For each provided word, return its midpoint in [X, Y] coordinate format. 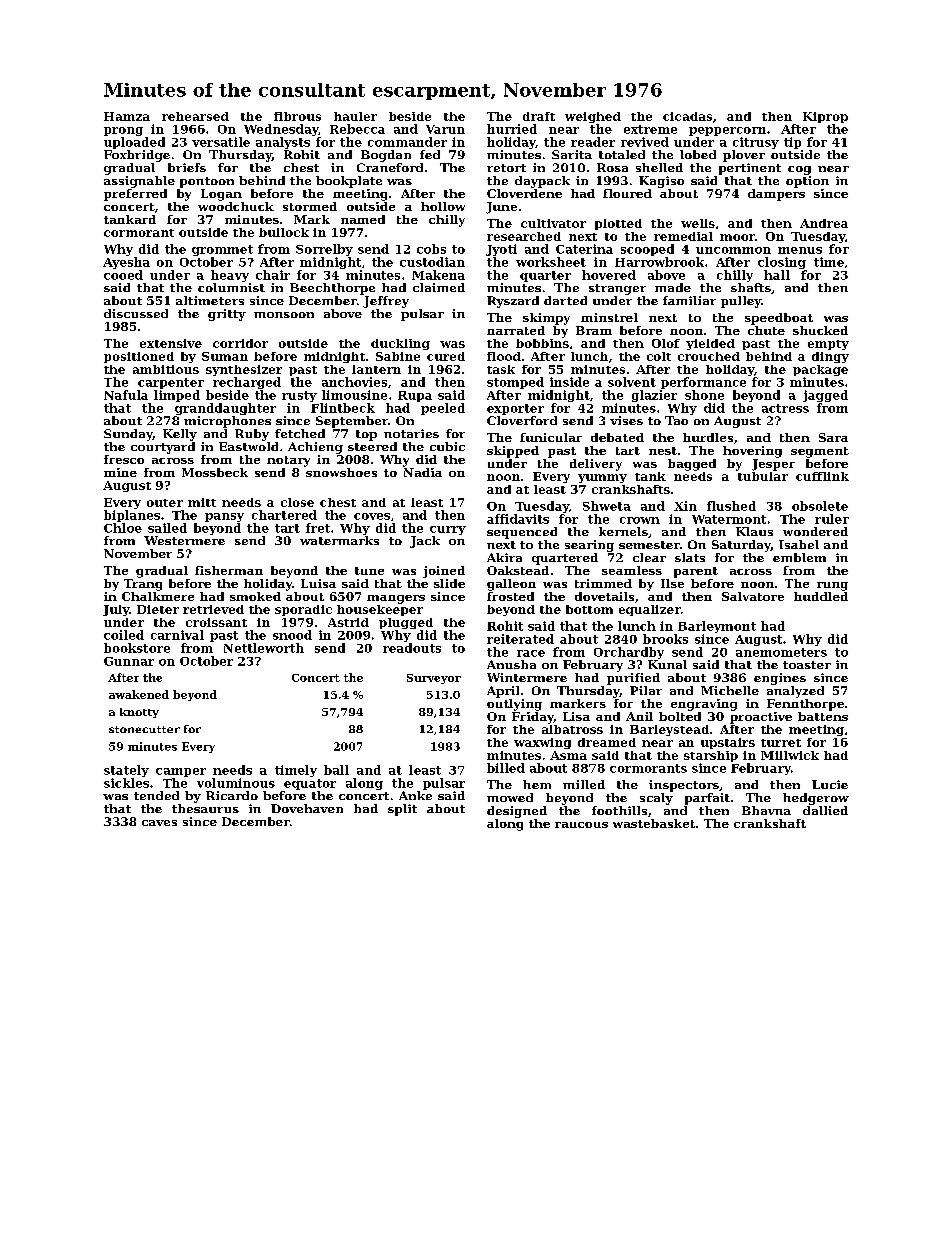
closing [782, 263]
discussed [136, 313]
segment [820, 452]
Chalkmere [158, 596]
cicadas [687, 116]
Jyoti [501, 250]
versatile [221, 142]
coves [372, 516]
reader [593, 142]
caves [159, 823]
